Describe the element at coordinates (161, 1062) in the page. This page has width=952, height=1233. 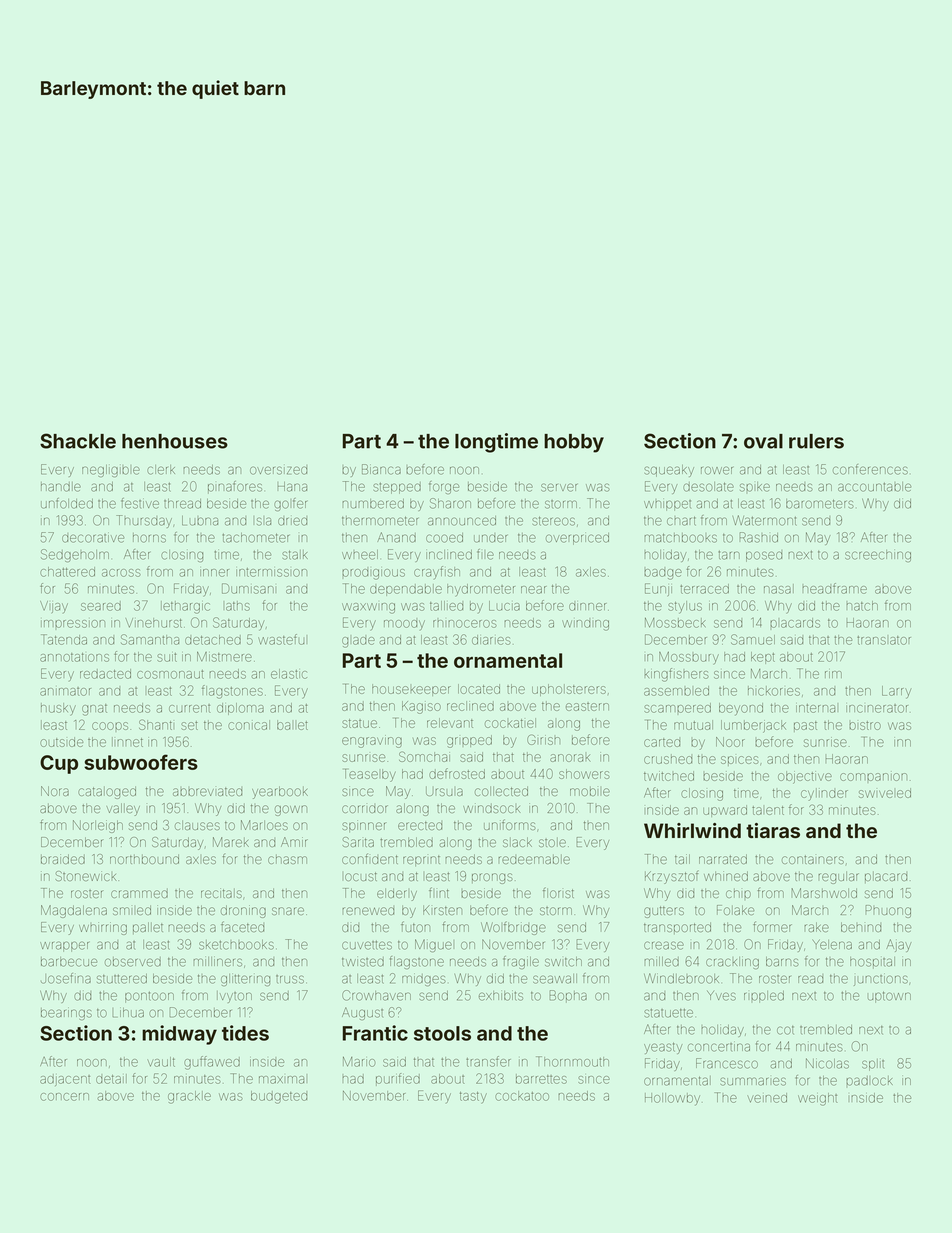
I see `vault` at that location.
